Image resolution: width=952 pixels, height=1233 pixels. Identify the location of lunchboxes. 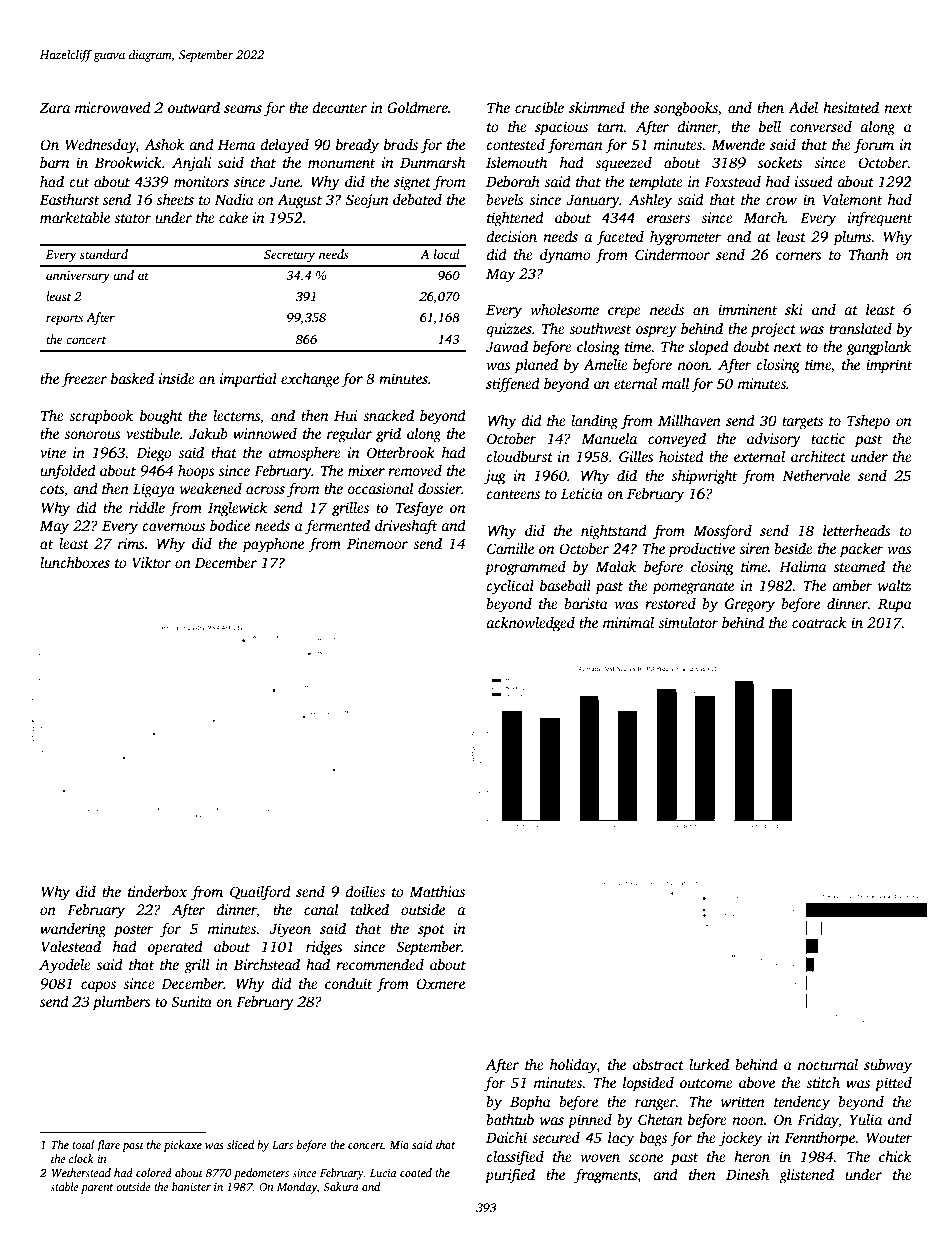
(75, 562).
